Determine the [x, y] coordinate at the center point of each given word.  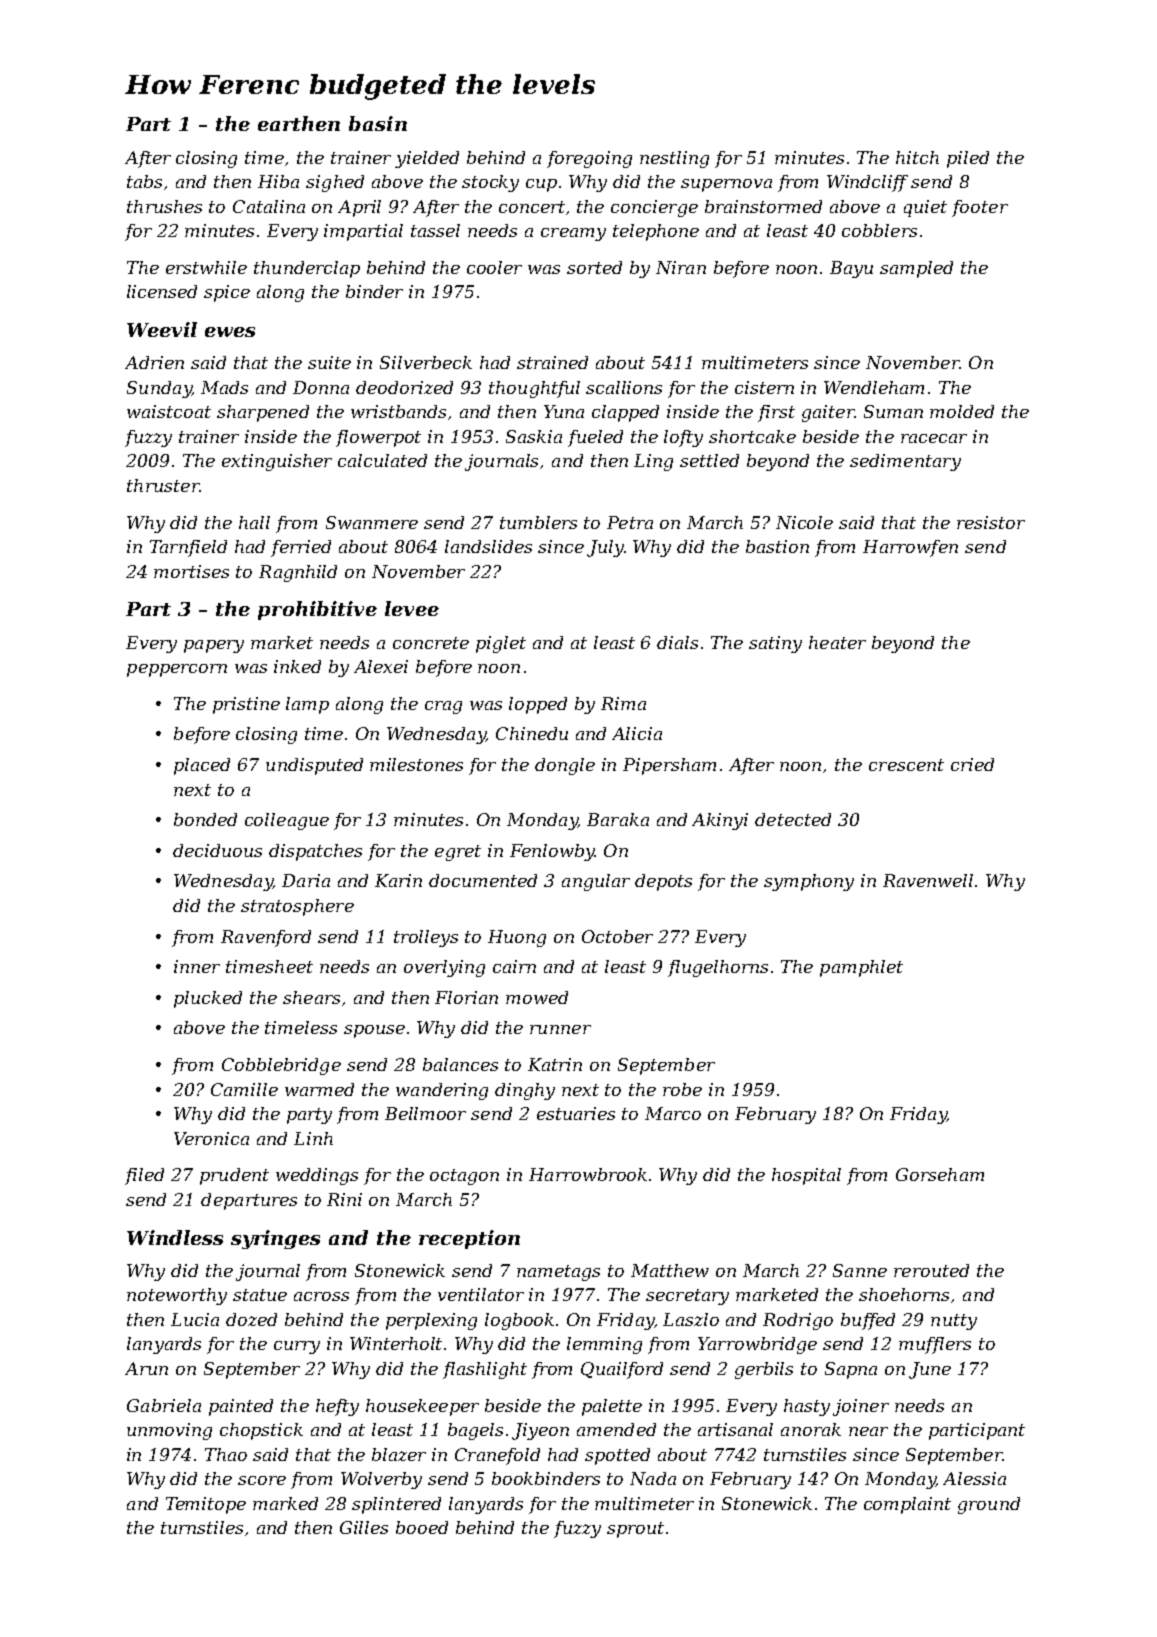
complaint [907, 1505]
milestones [416, 764]
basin [378, 123]
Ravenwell [928, 880]
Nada [653, 1478]
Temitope [206, 1505]
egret [458, 853]
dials [677, 642]
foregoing [589, 159]
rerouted [931, 1270]
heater [837, 642]
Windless [175, 1237]
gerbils [764, 1370]
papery [214, 646]
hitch [917, 157]
